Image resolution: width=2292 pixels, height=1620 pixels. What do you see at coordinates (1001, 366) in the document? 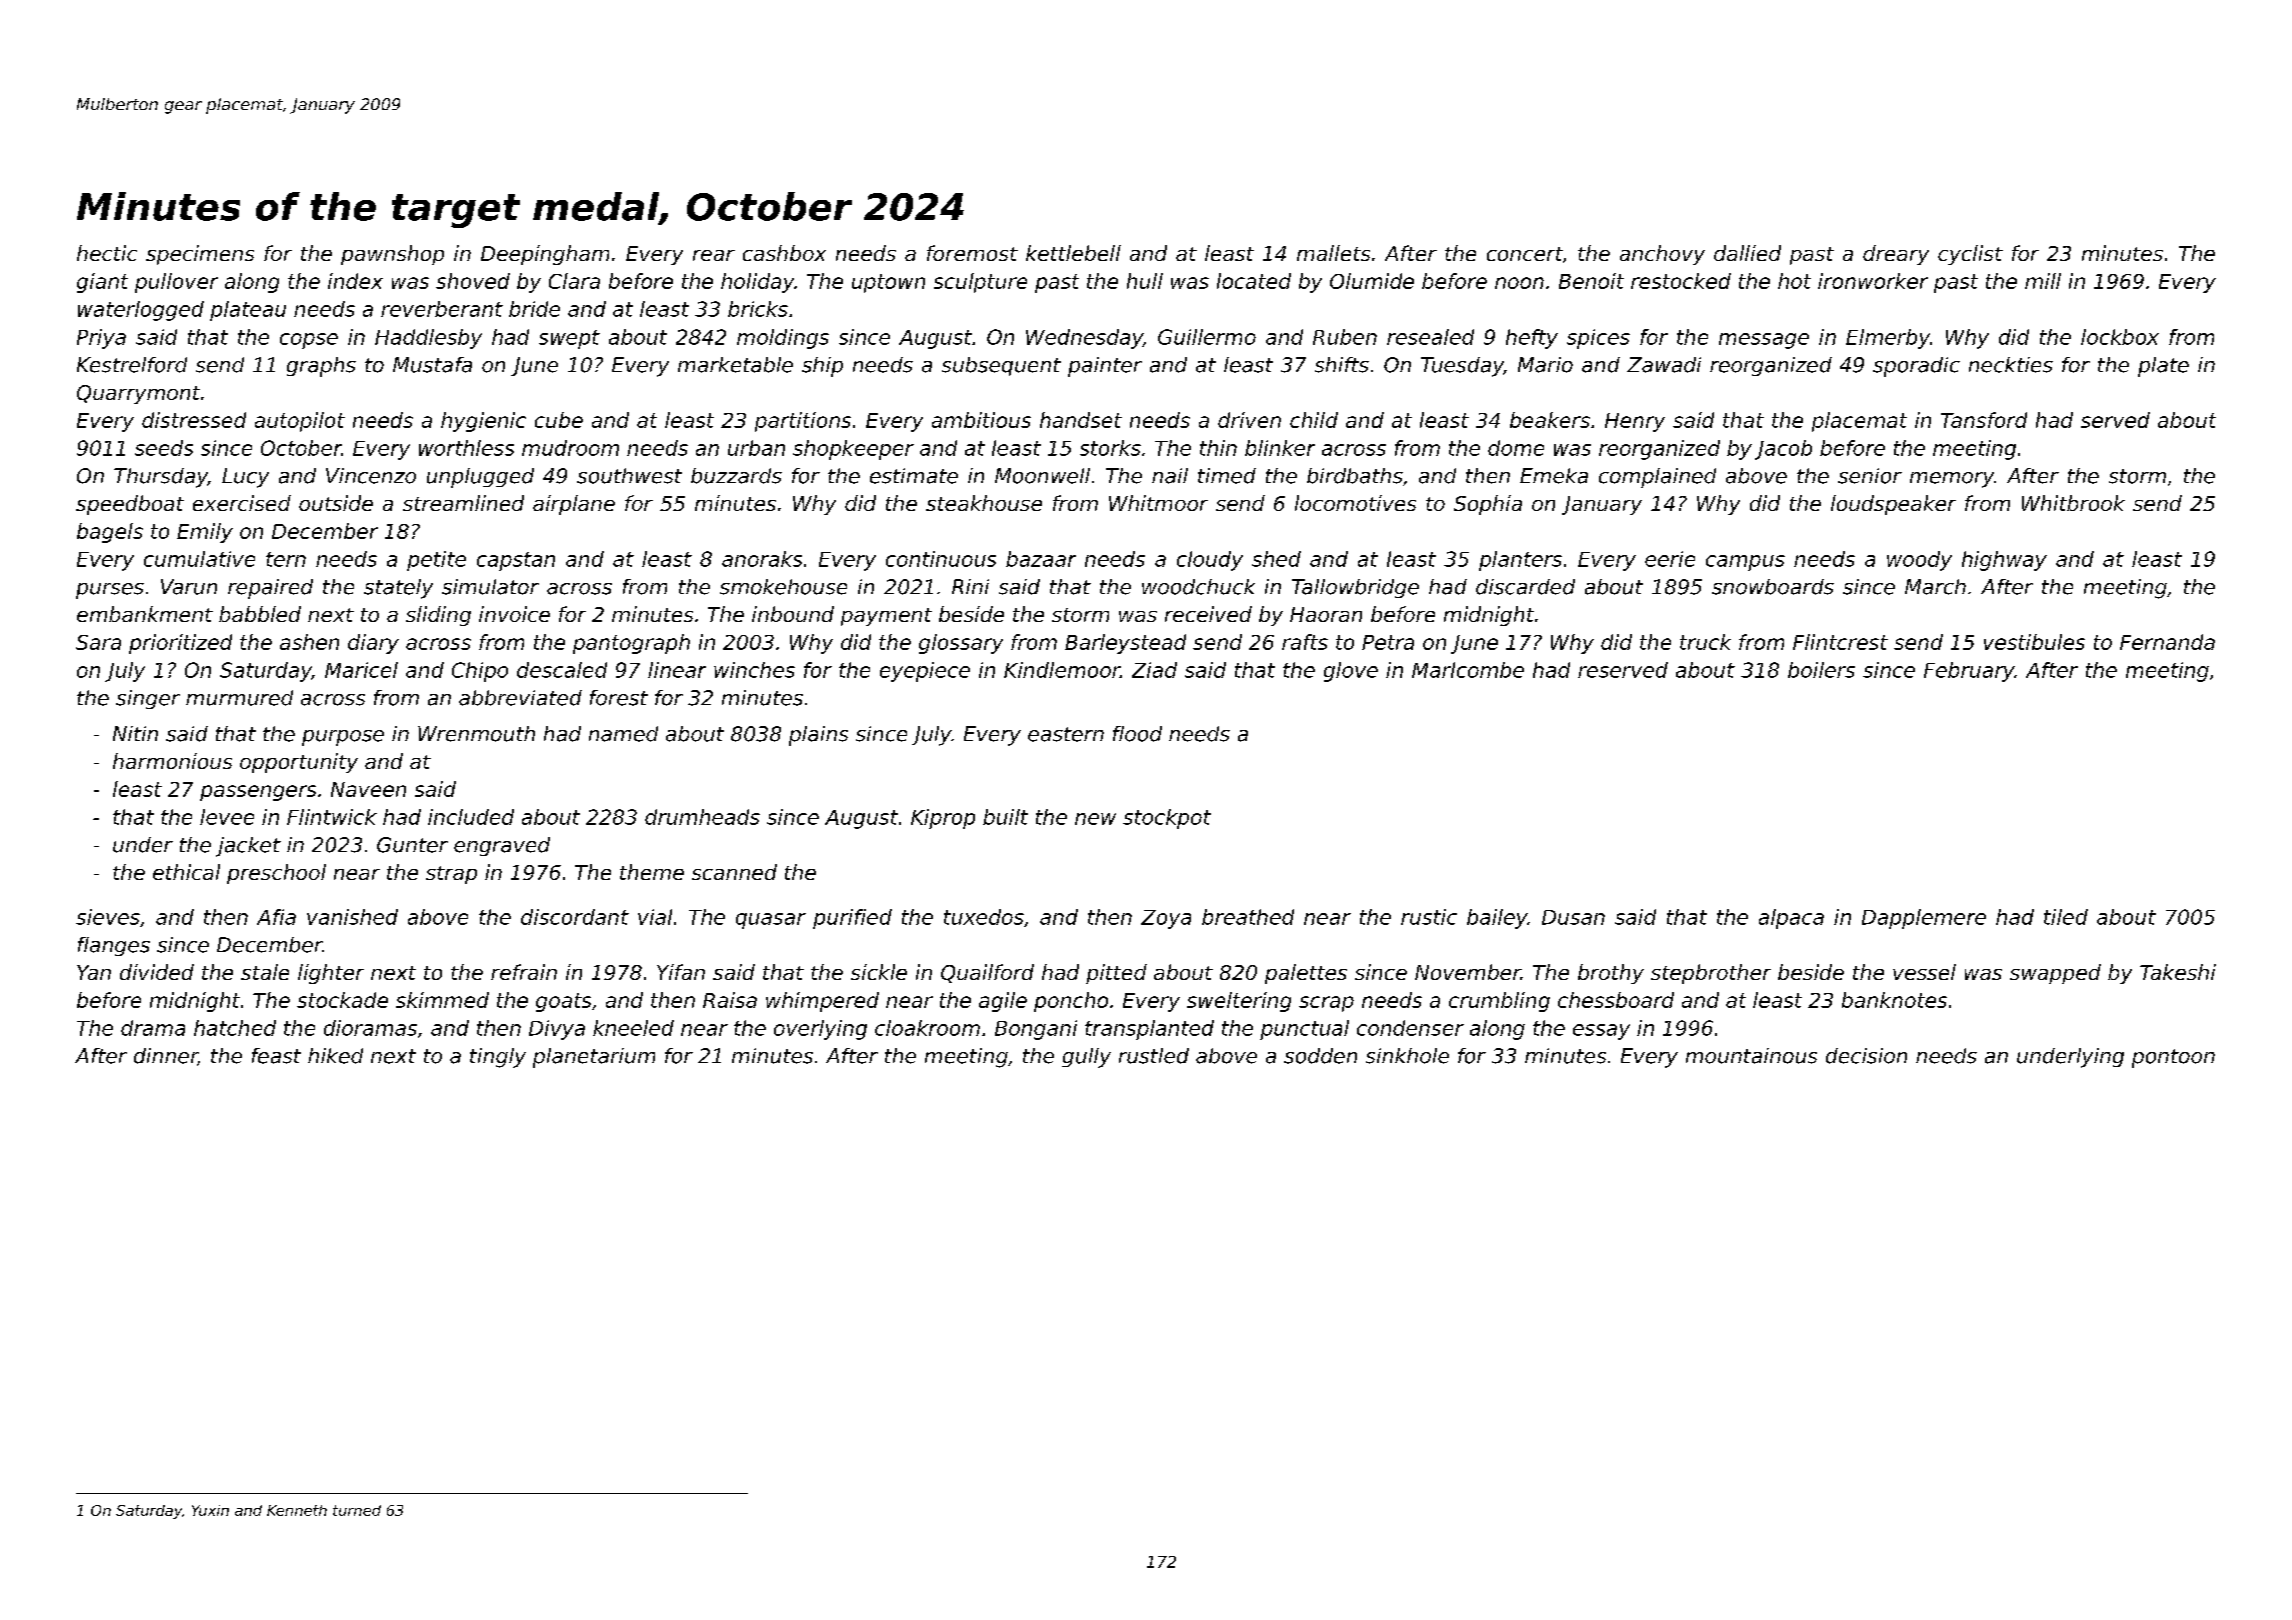
I see `subsequent` at bounding box center [1001, 366].
